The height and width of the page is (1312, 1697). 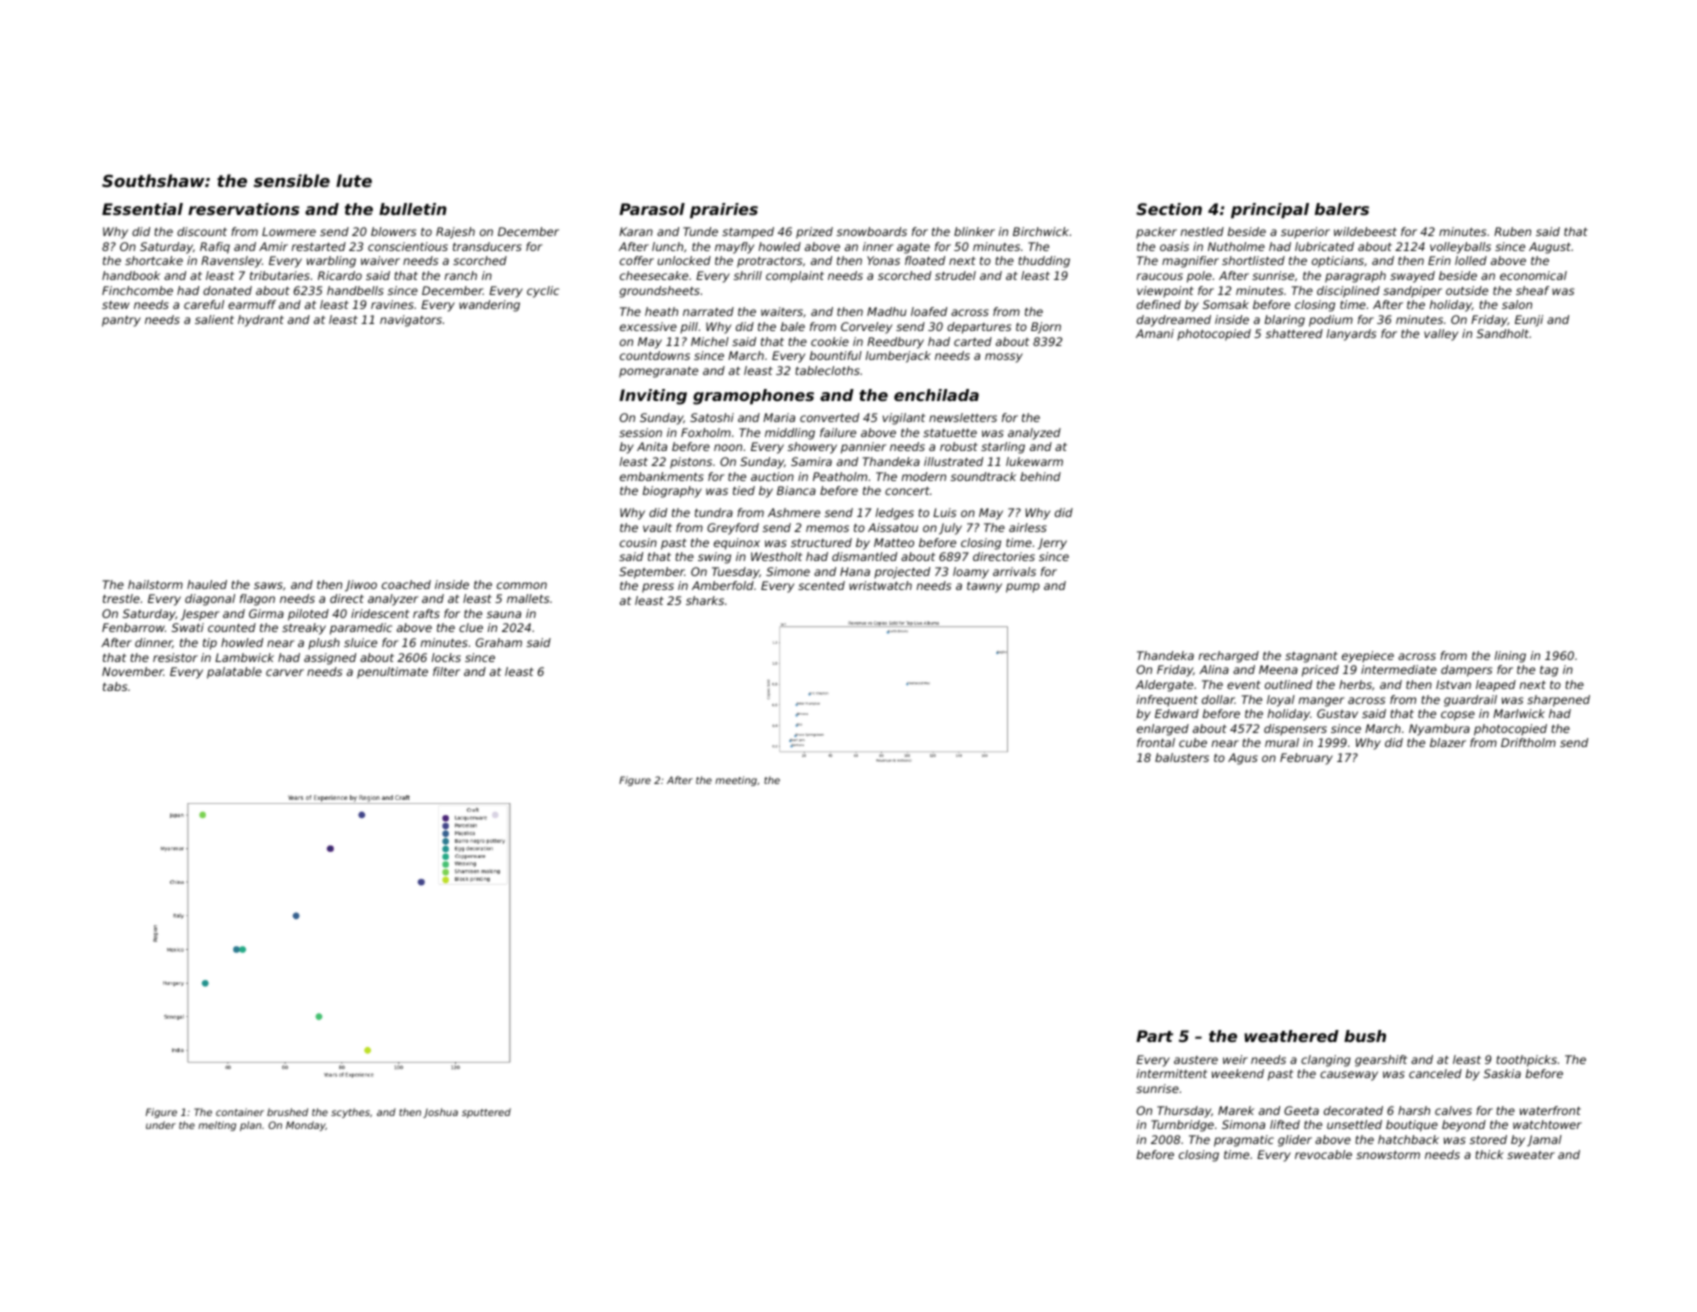 I want to click on bush, so click(x=1365, y=1036).
